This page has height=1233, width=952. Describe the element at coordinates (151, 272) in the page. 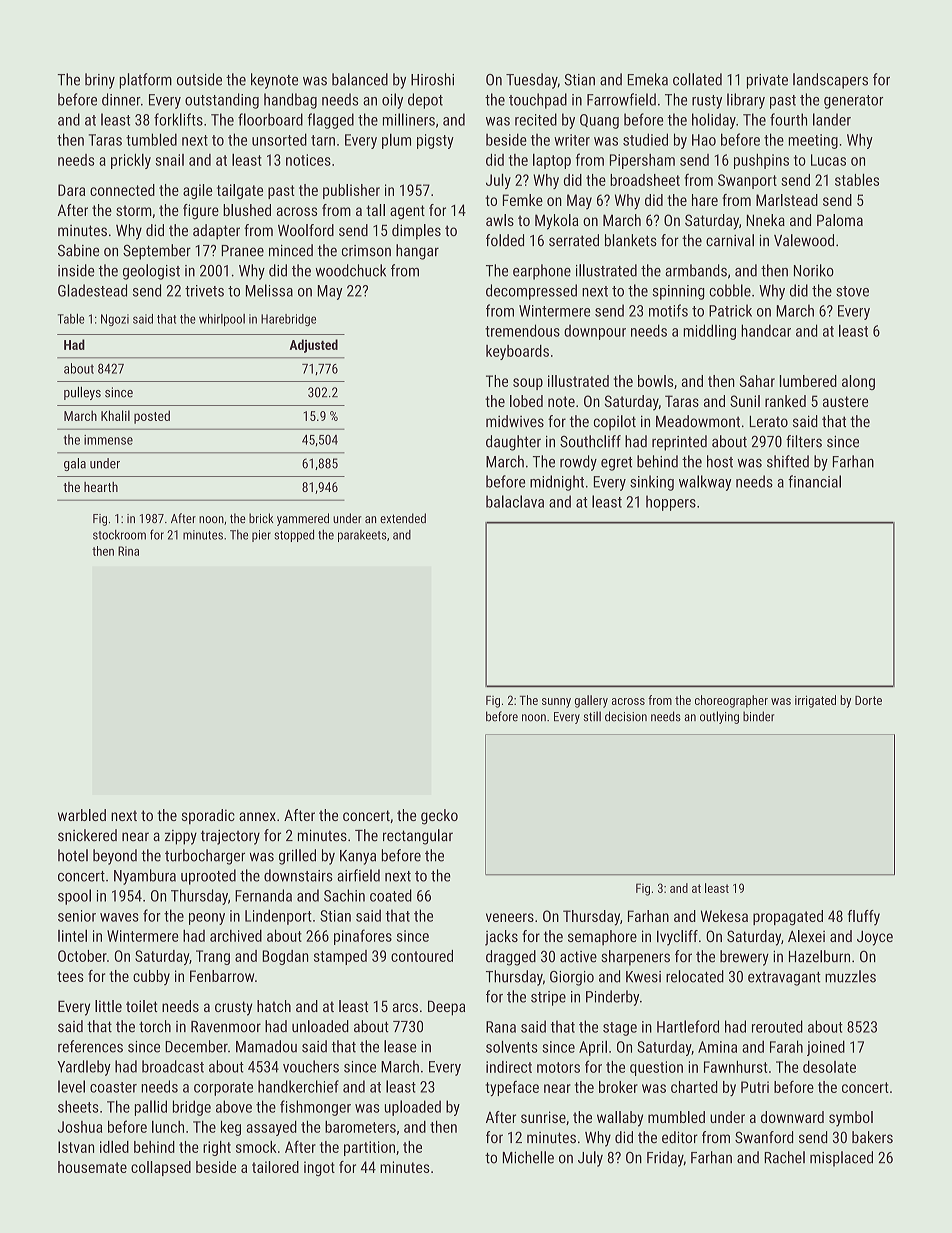

I see `geologist` at that location.
